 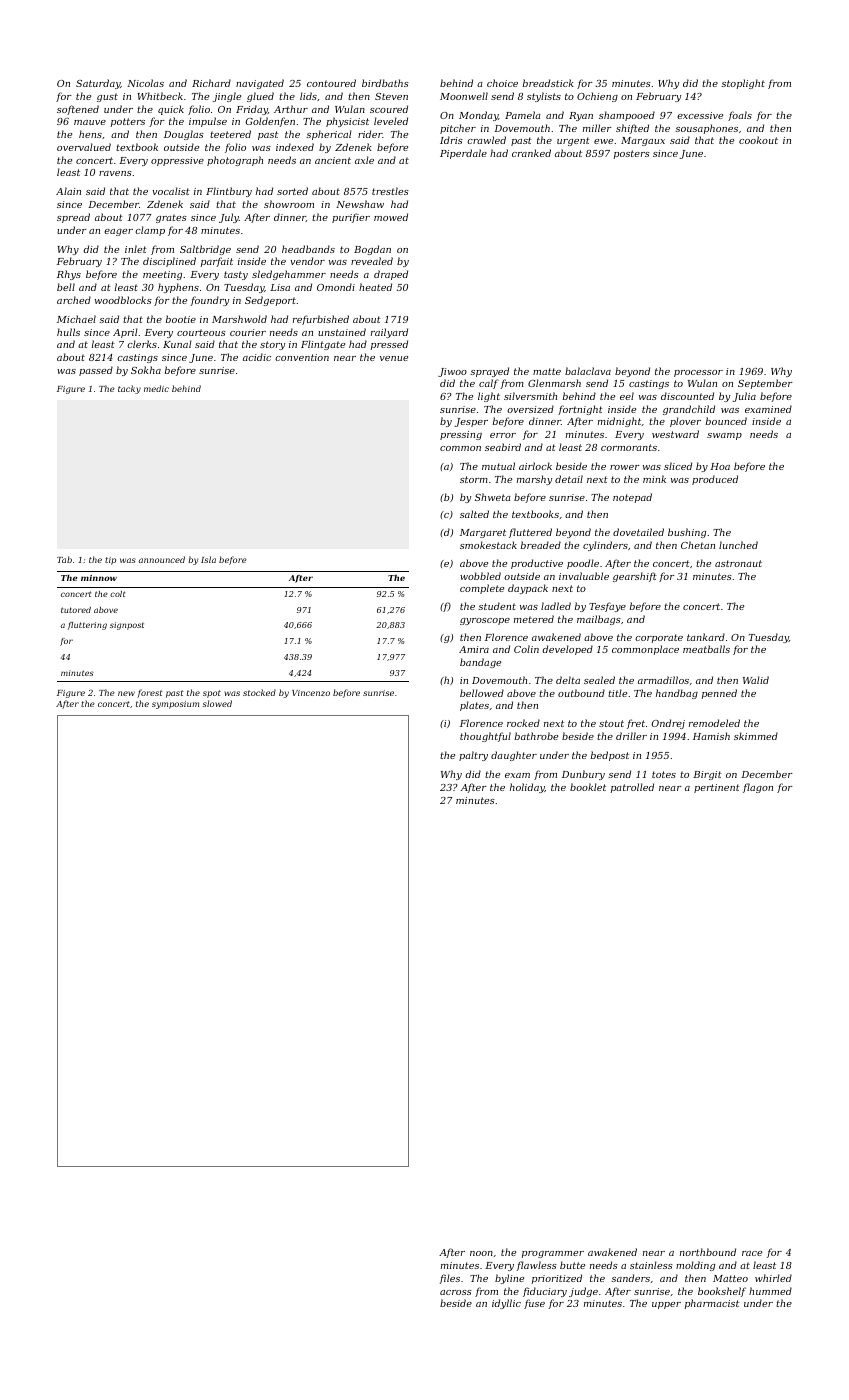 I want to click on Ochieng, so click(x=597, y=97).
